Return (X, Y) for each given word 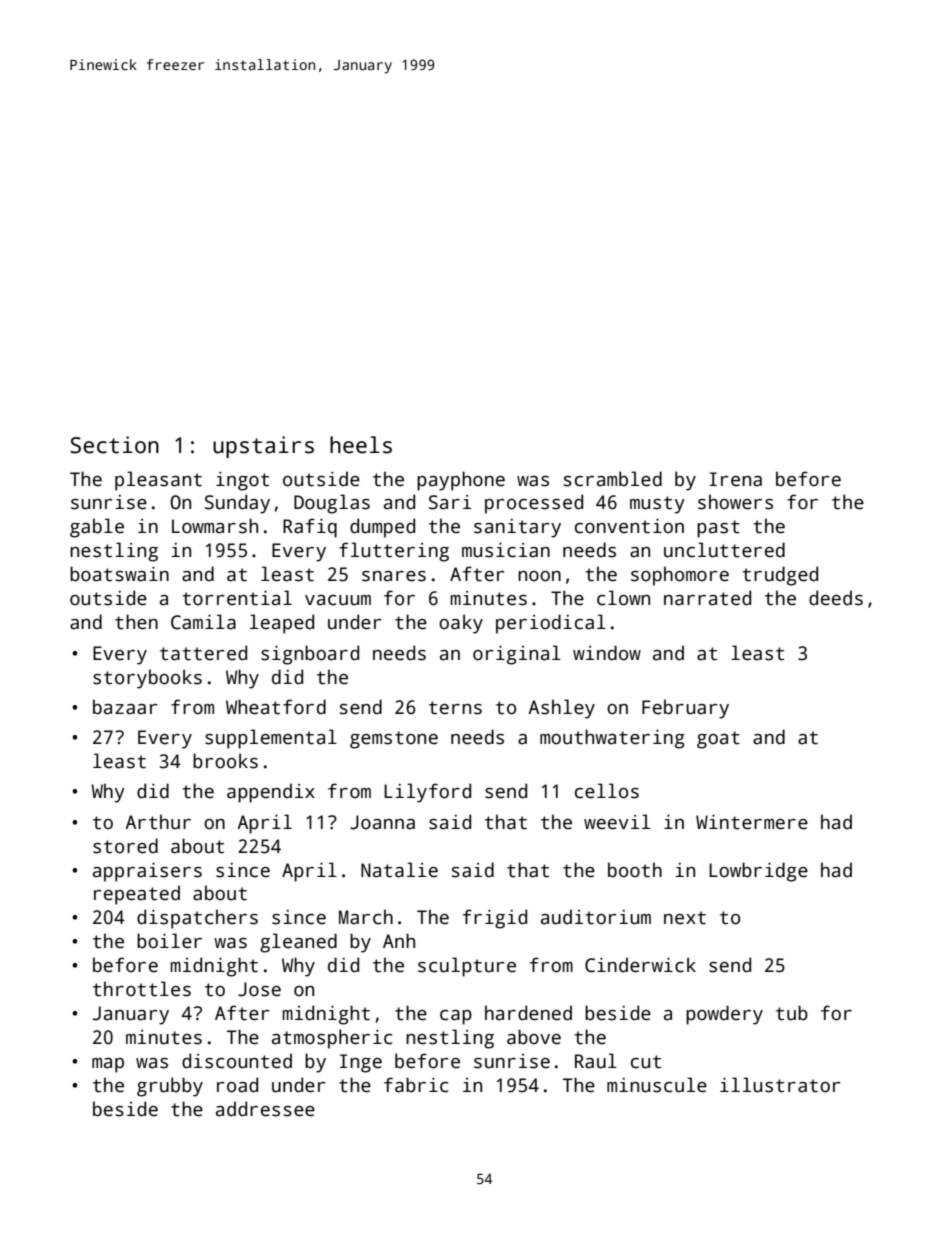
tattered (203, 653)
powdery (724, 1015)
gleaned (298, 943)
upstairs (263, 447)
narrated (707, 598)
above (534, 1037)
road (237, 1085)
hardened (528, 1013)
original (517, 655)
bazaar (125, 707)
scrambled (613, 479)
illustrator (780, 1085)
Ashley (561, 709)
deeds (836, 598)
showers (735, 502)
